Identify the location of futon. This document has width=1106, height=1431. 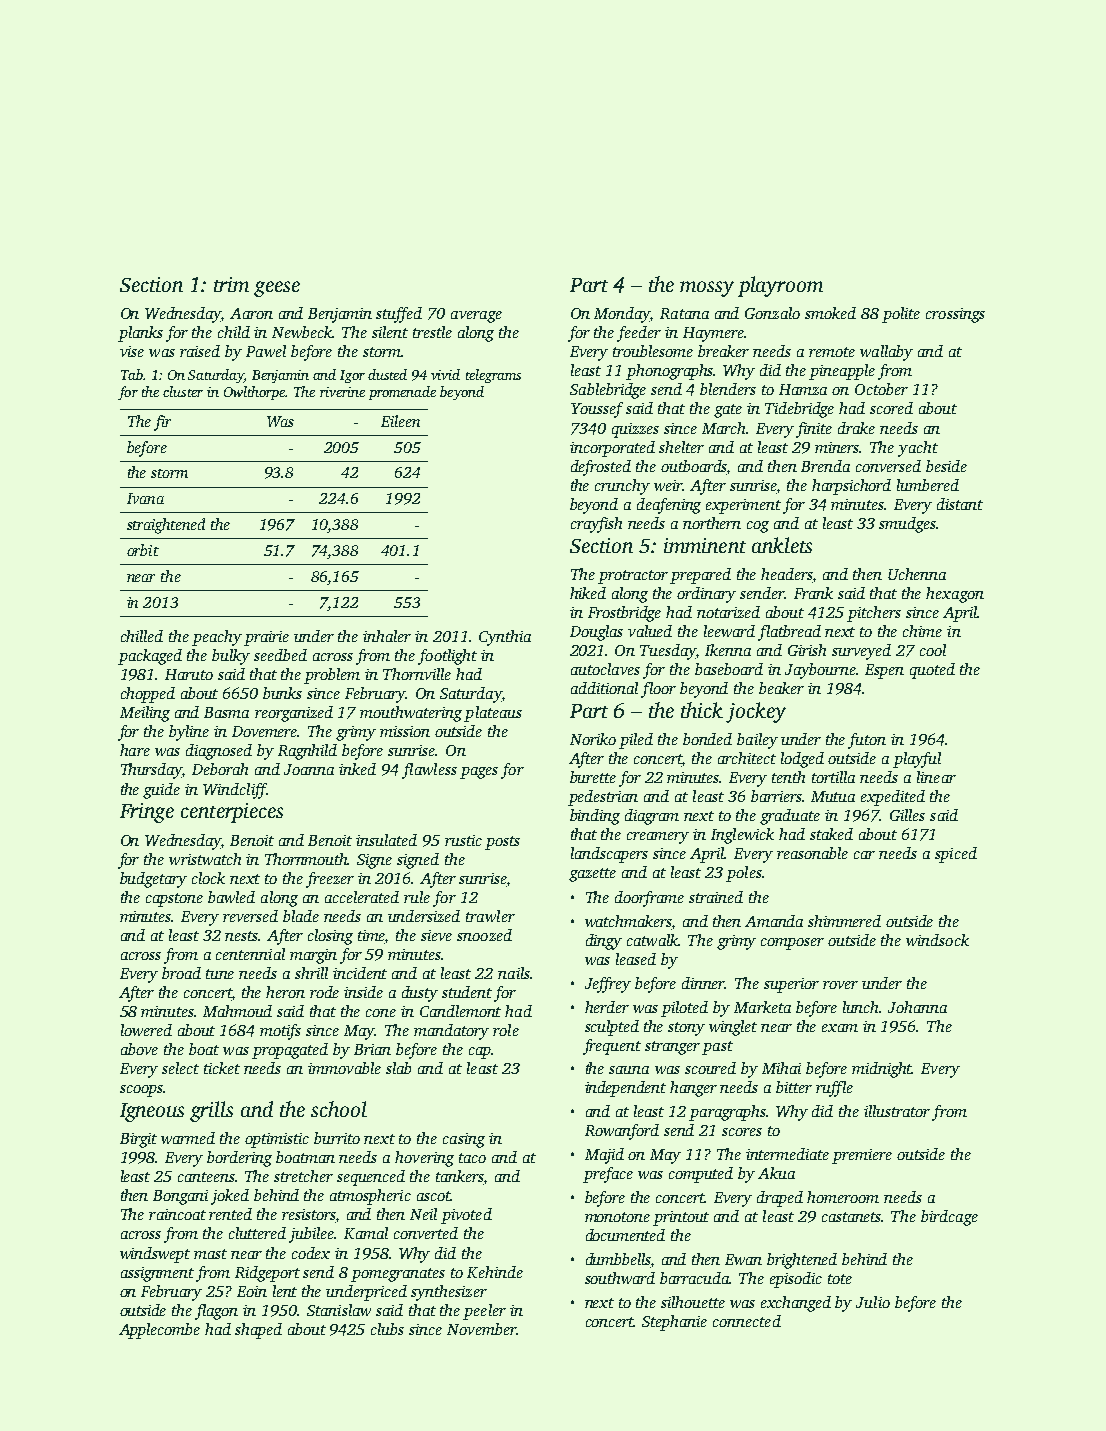
(867, 741).
